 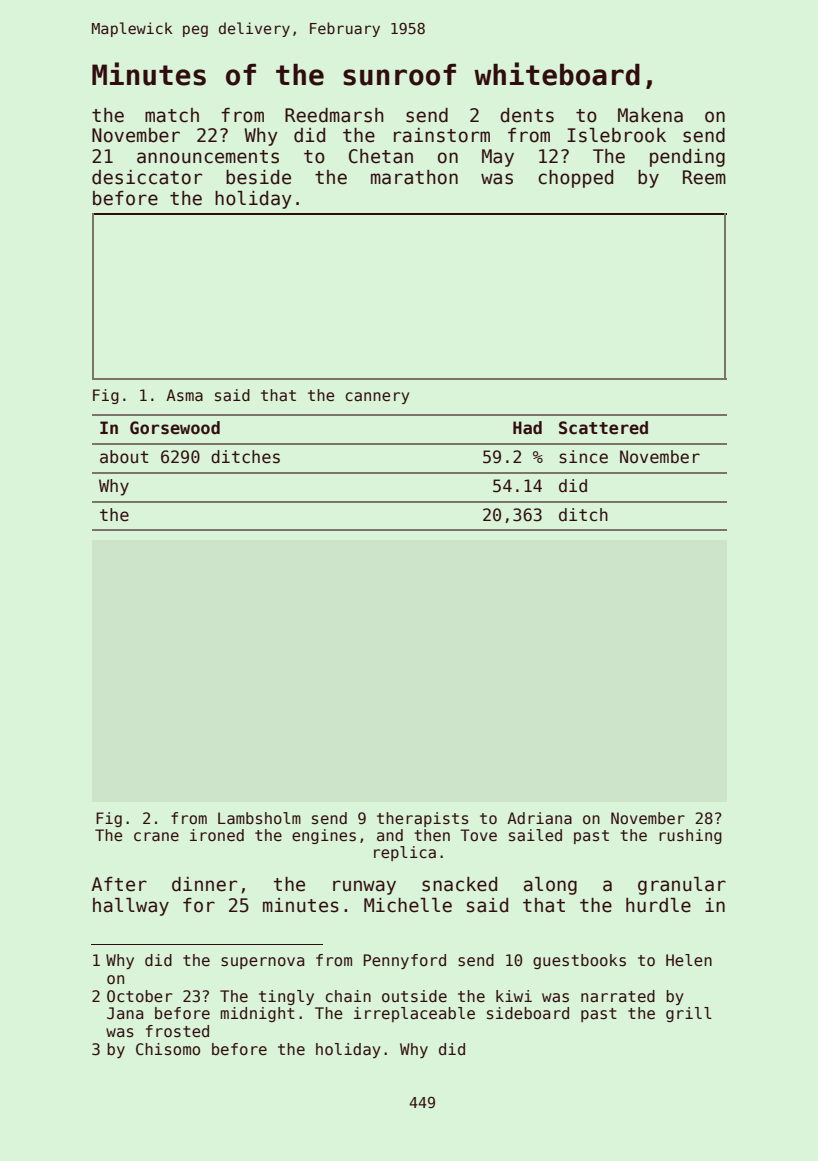 I want to click on since, so click(x=583, y=457).
